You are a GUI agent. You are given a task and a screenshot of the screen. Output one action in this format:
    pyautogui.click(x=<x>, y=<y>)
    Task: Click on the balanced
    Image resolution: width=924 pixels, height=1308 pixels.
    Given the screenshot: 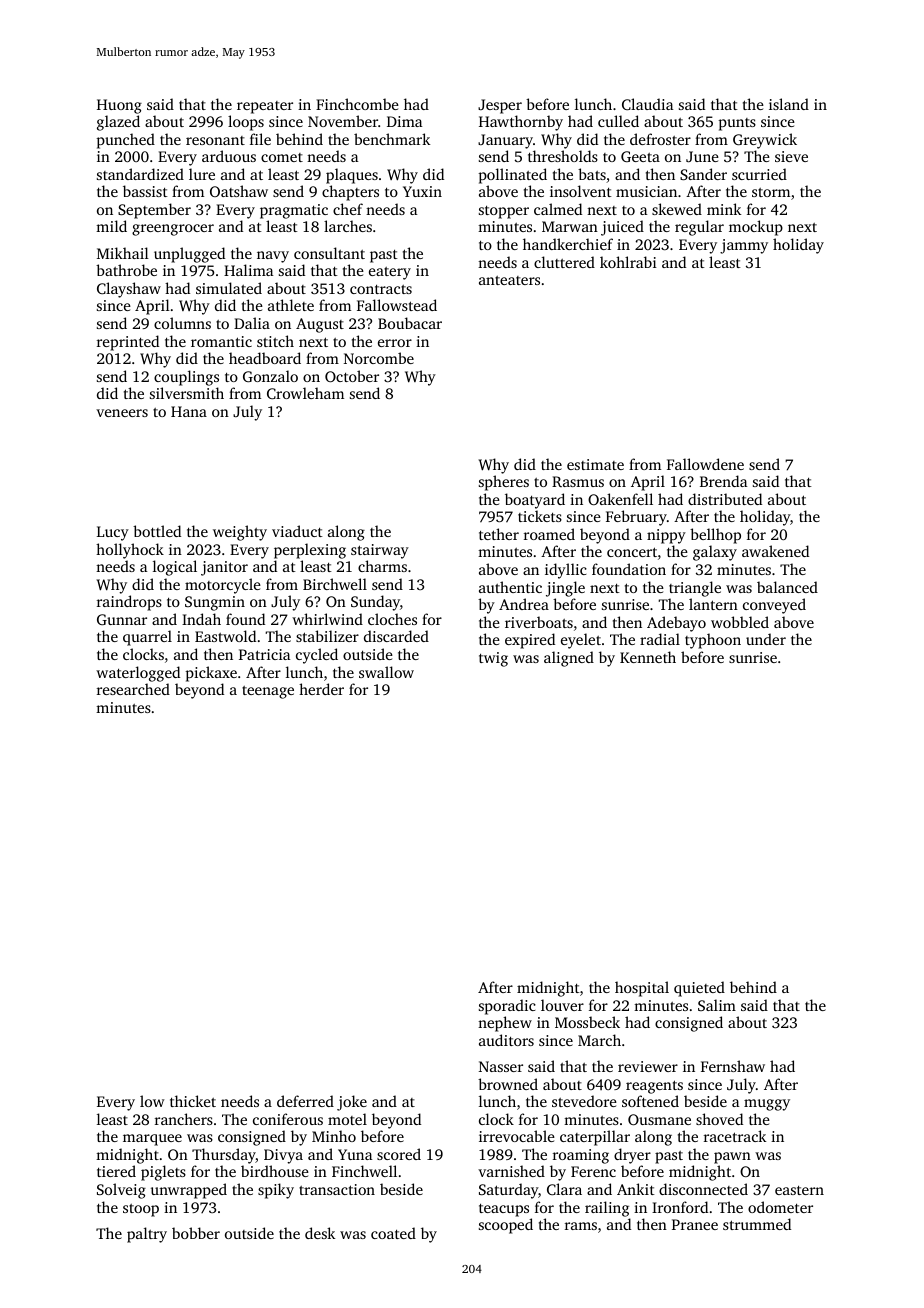 What is the action you would take?
    pyautogui.click(x=787, y=587)
